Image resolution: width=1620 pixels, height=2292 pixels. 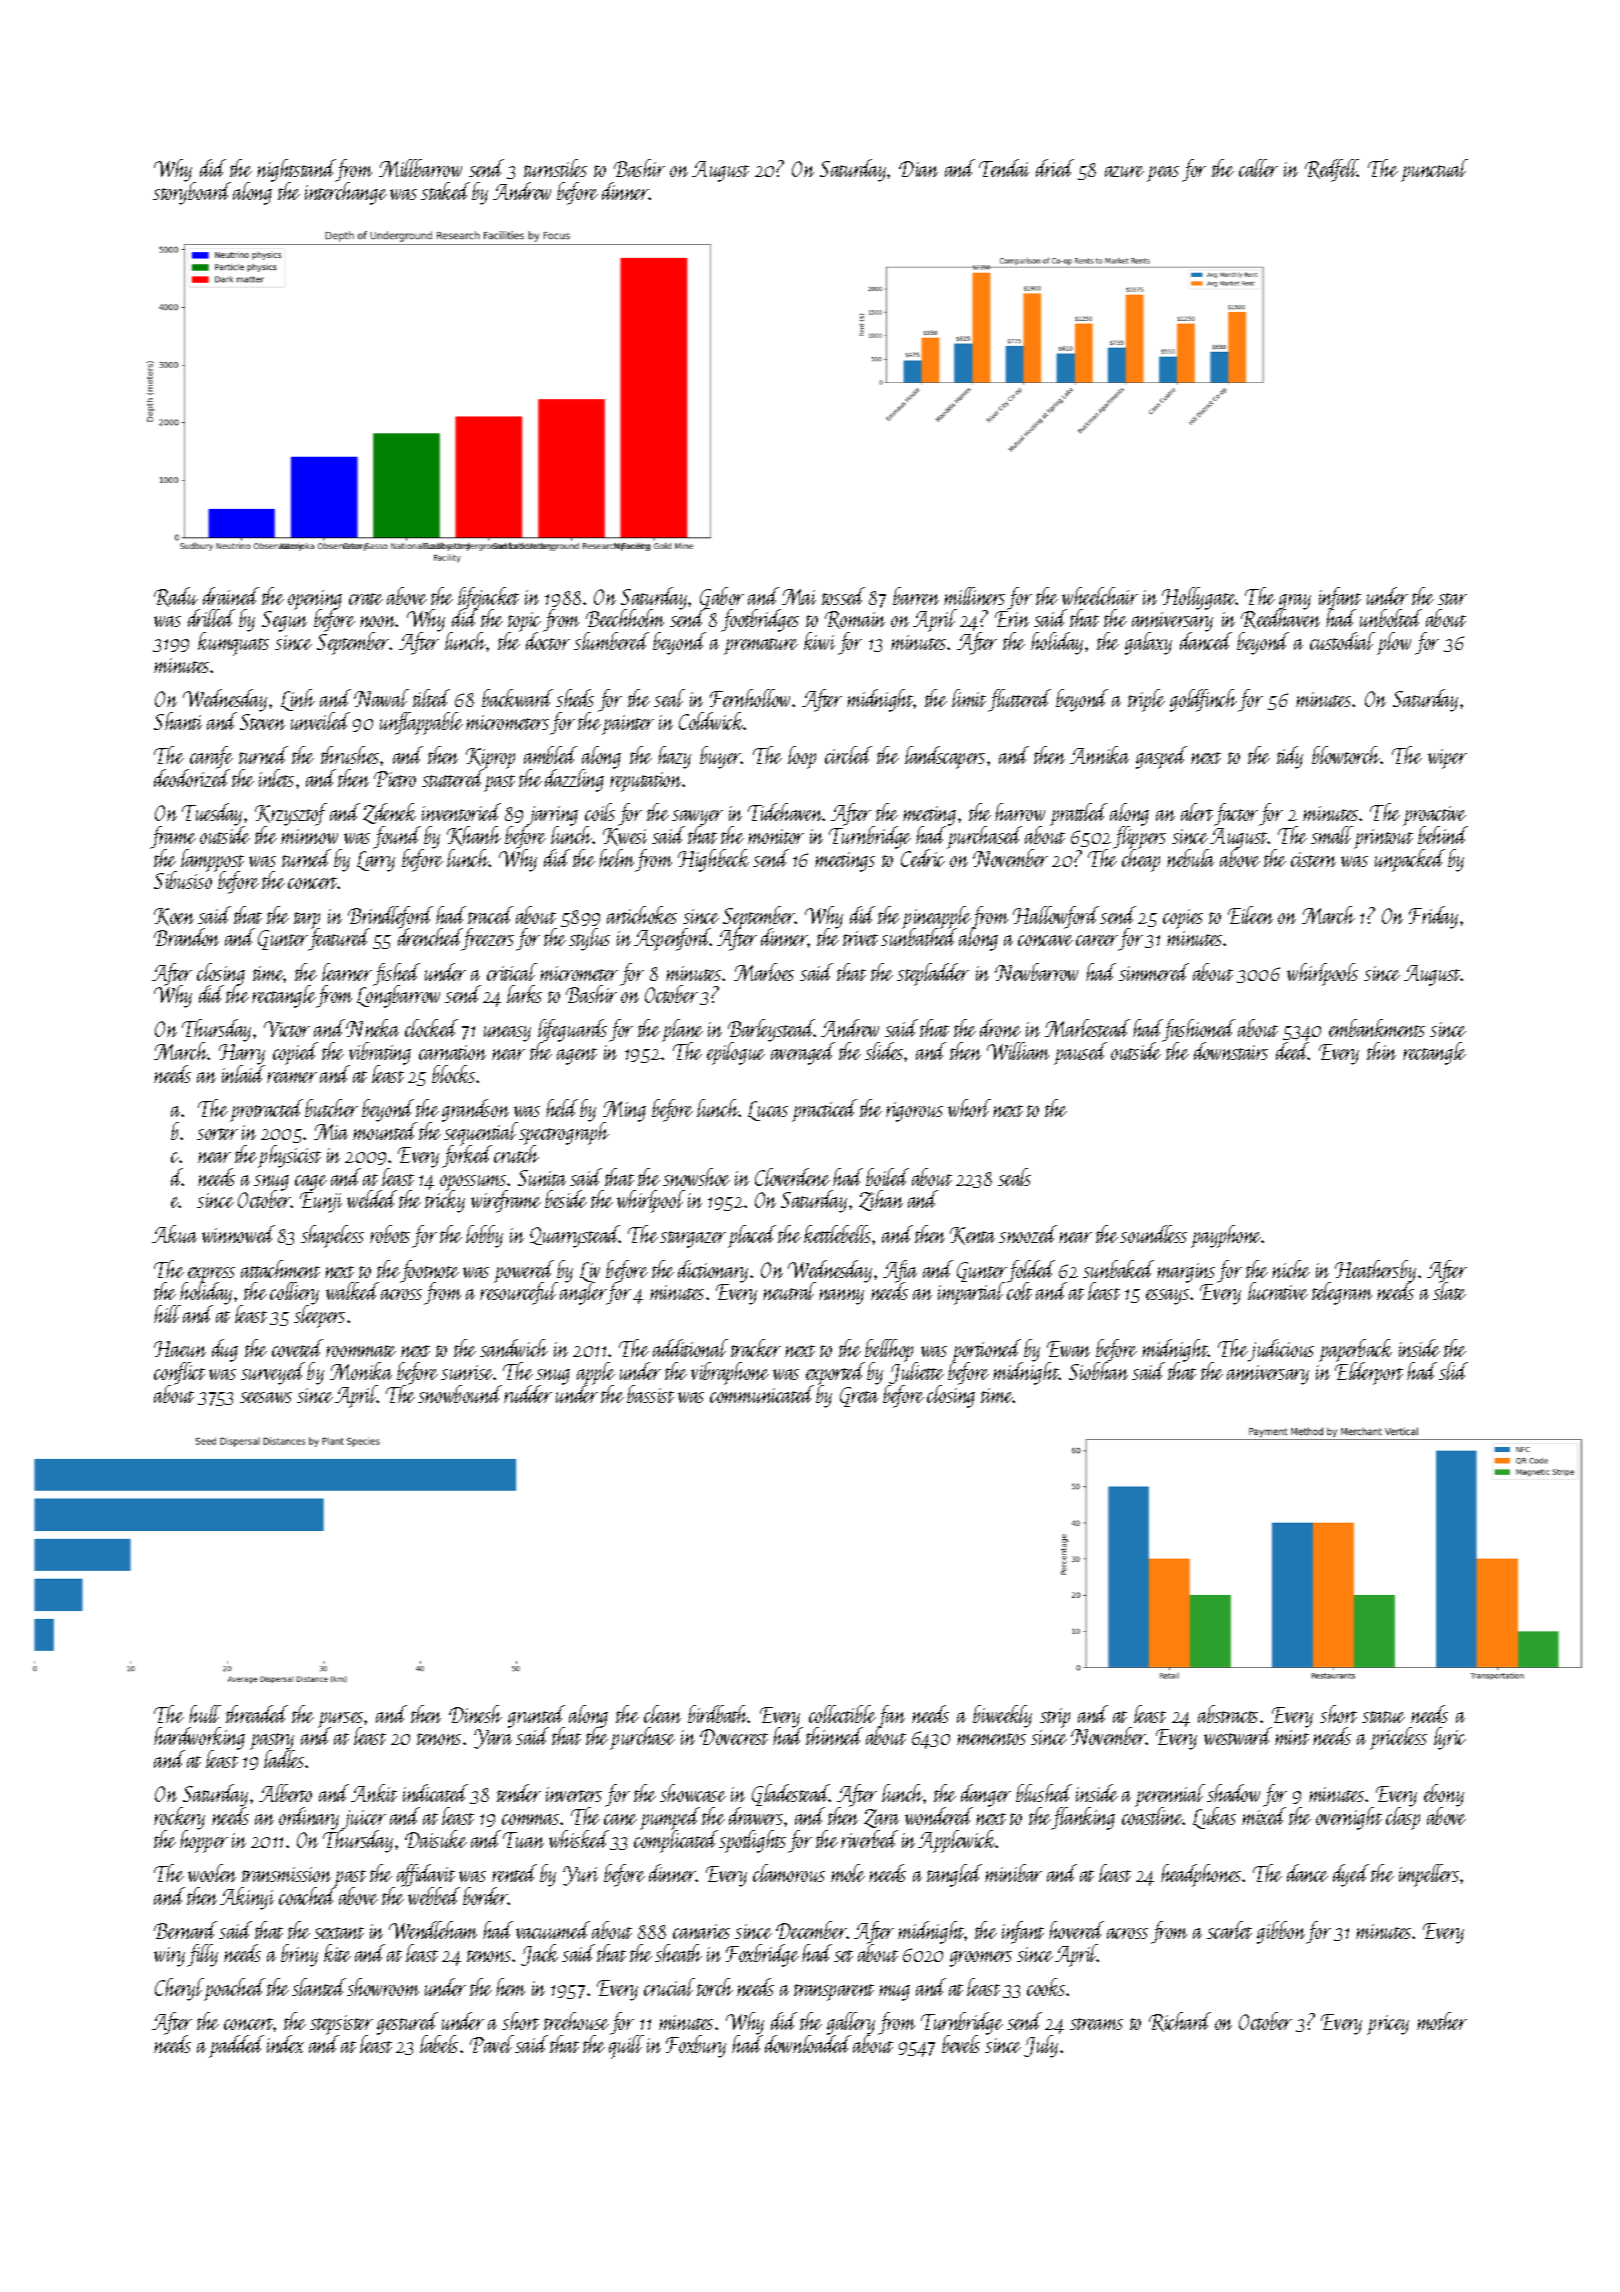 What do you see at coordinates (1228, 1714) in the page?
I see `abstracts` at bounding box center [1228, 1714].
